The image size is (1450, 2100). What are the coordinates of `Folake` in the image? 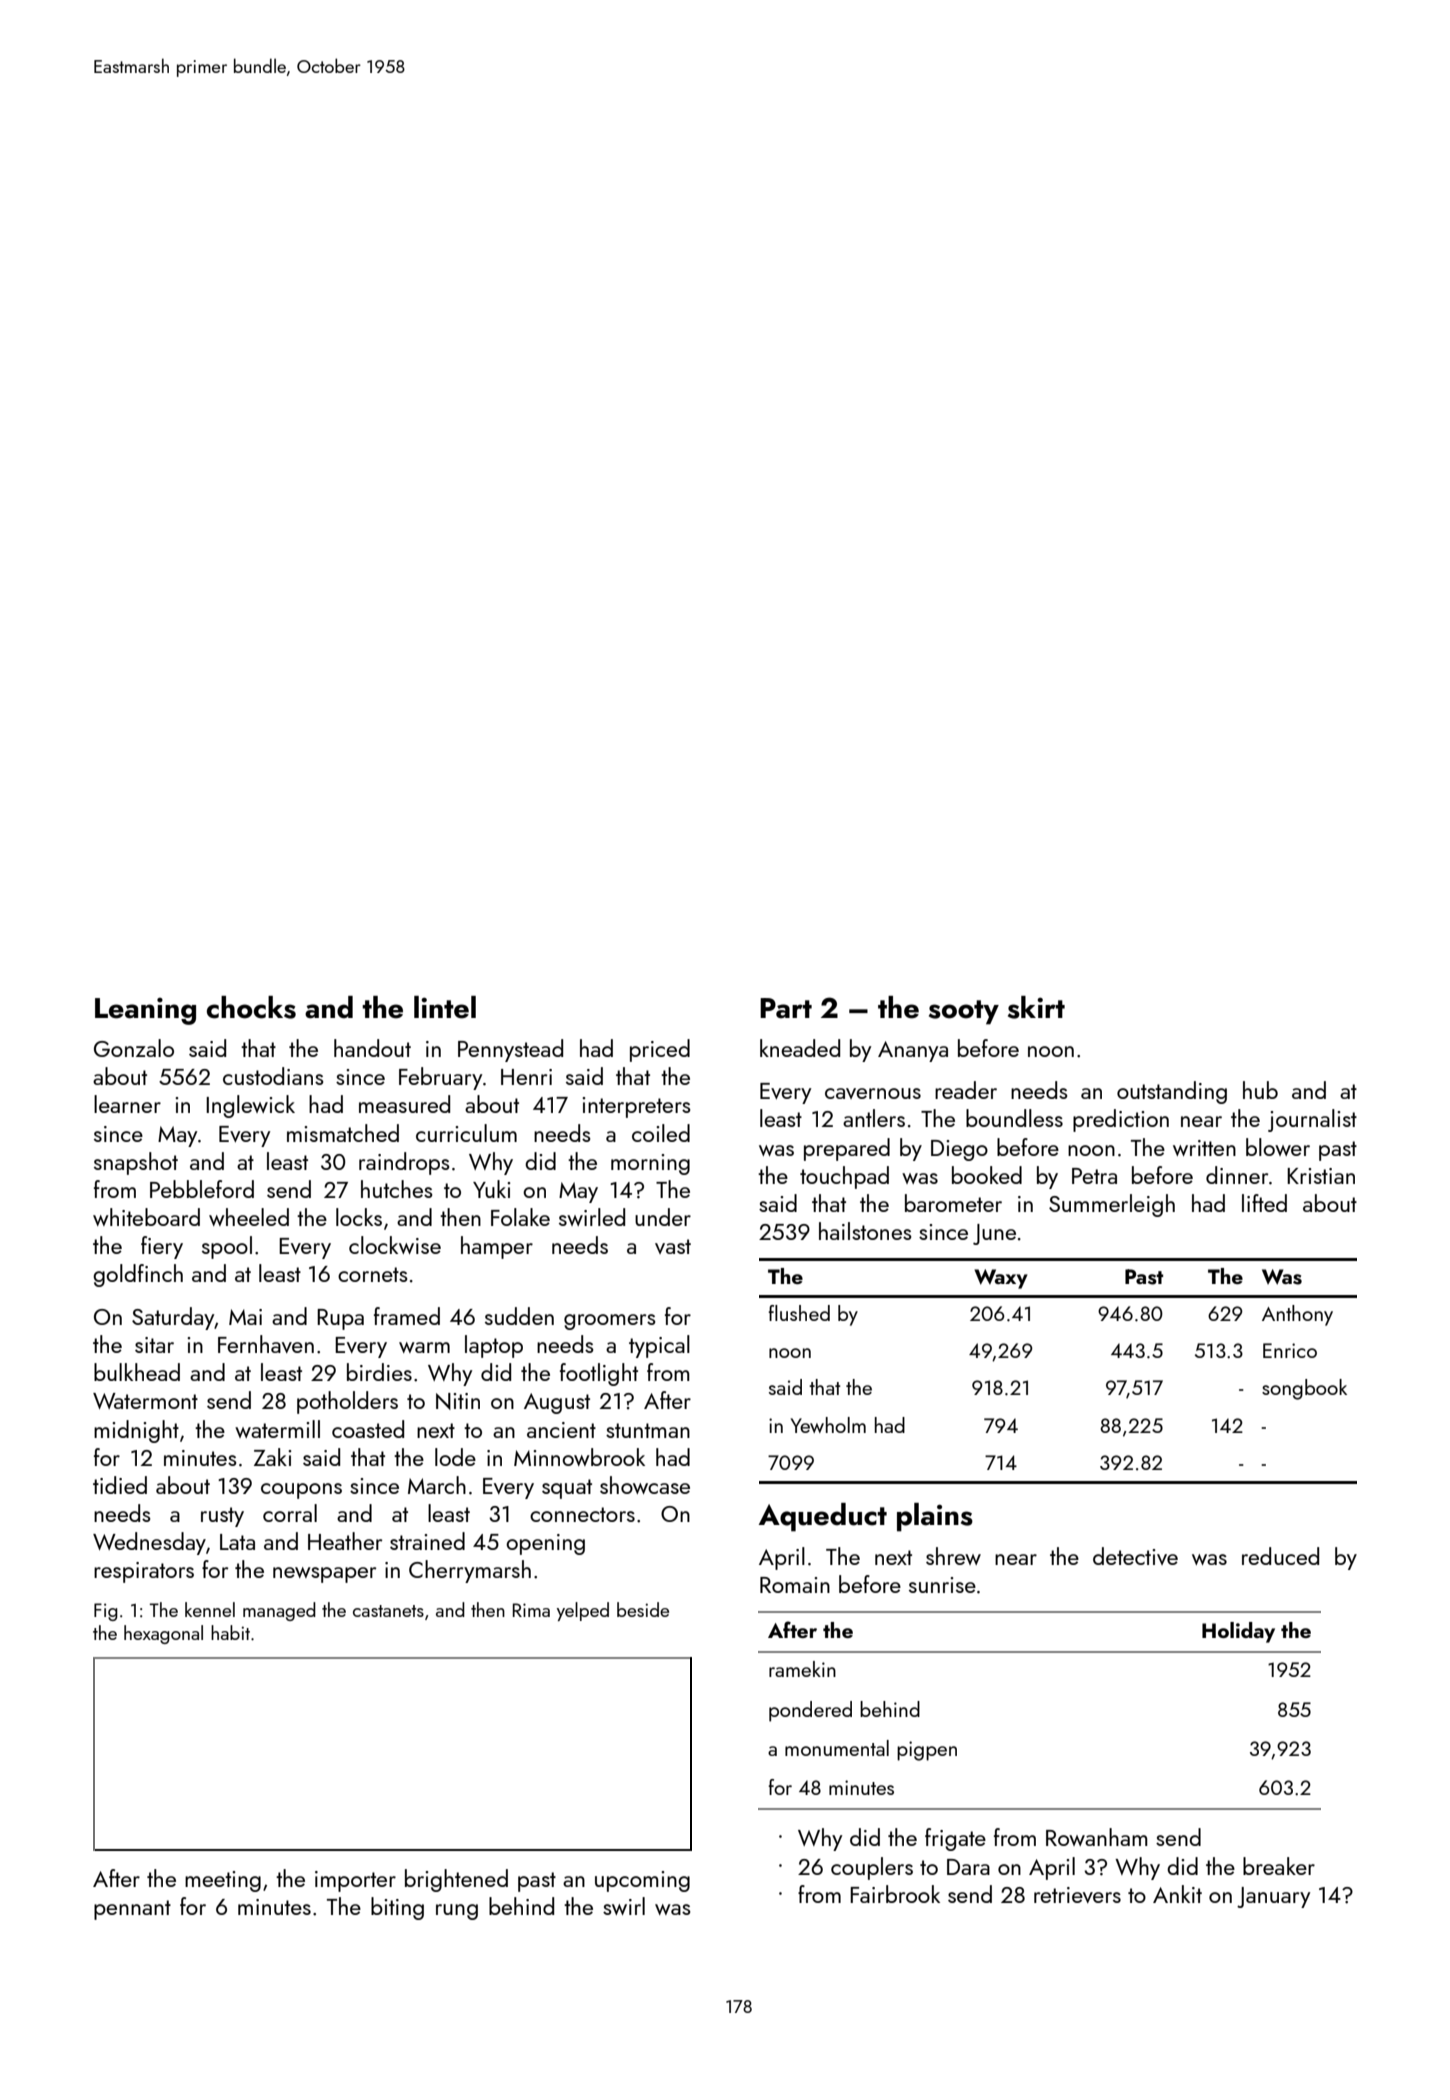 It's located at (520, 1217).
